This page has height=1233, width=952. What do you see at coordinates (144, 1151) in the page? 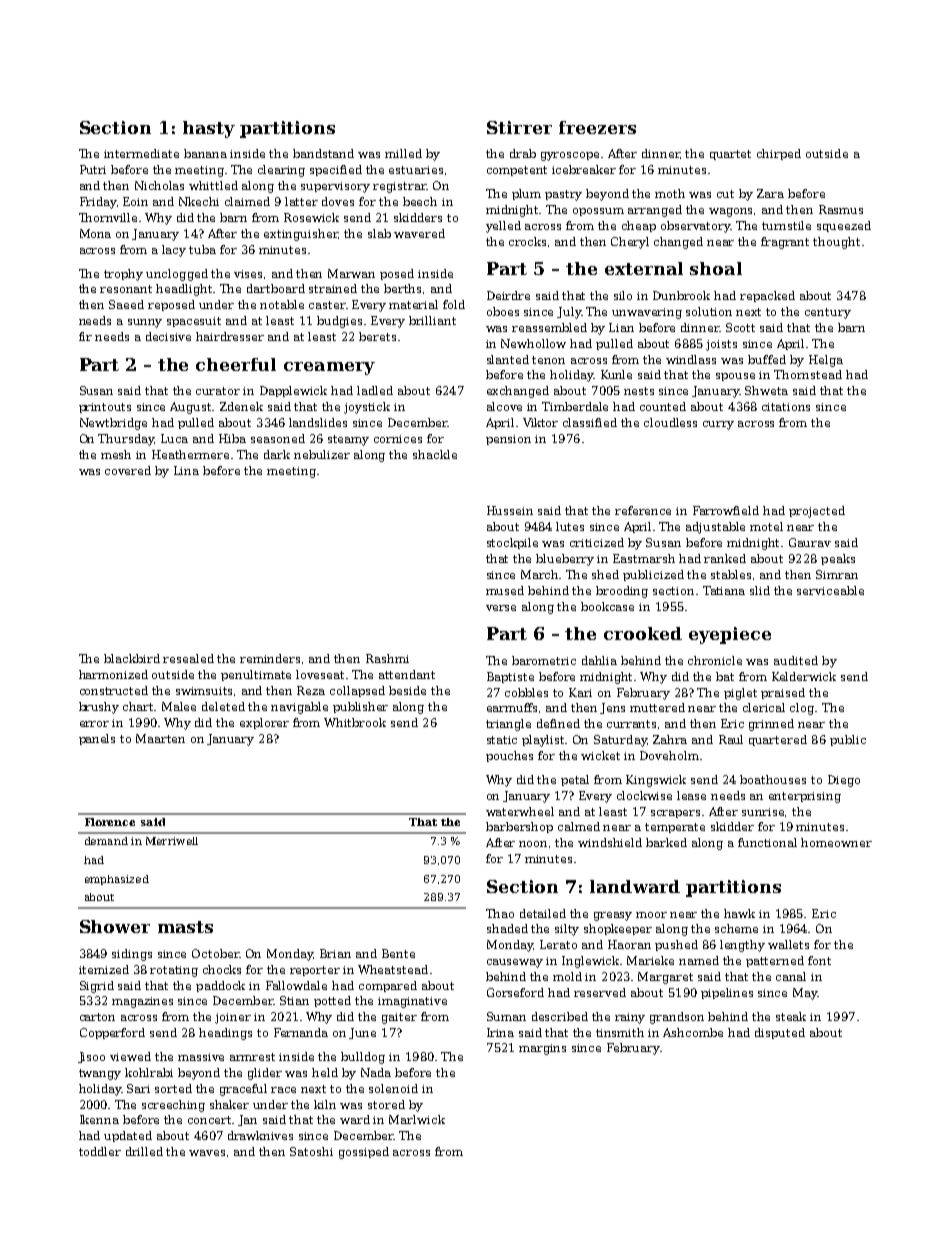
I see `drilled` at bounding box center [144, 1151].
